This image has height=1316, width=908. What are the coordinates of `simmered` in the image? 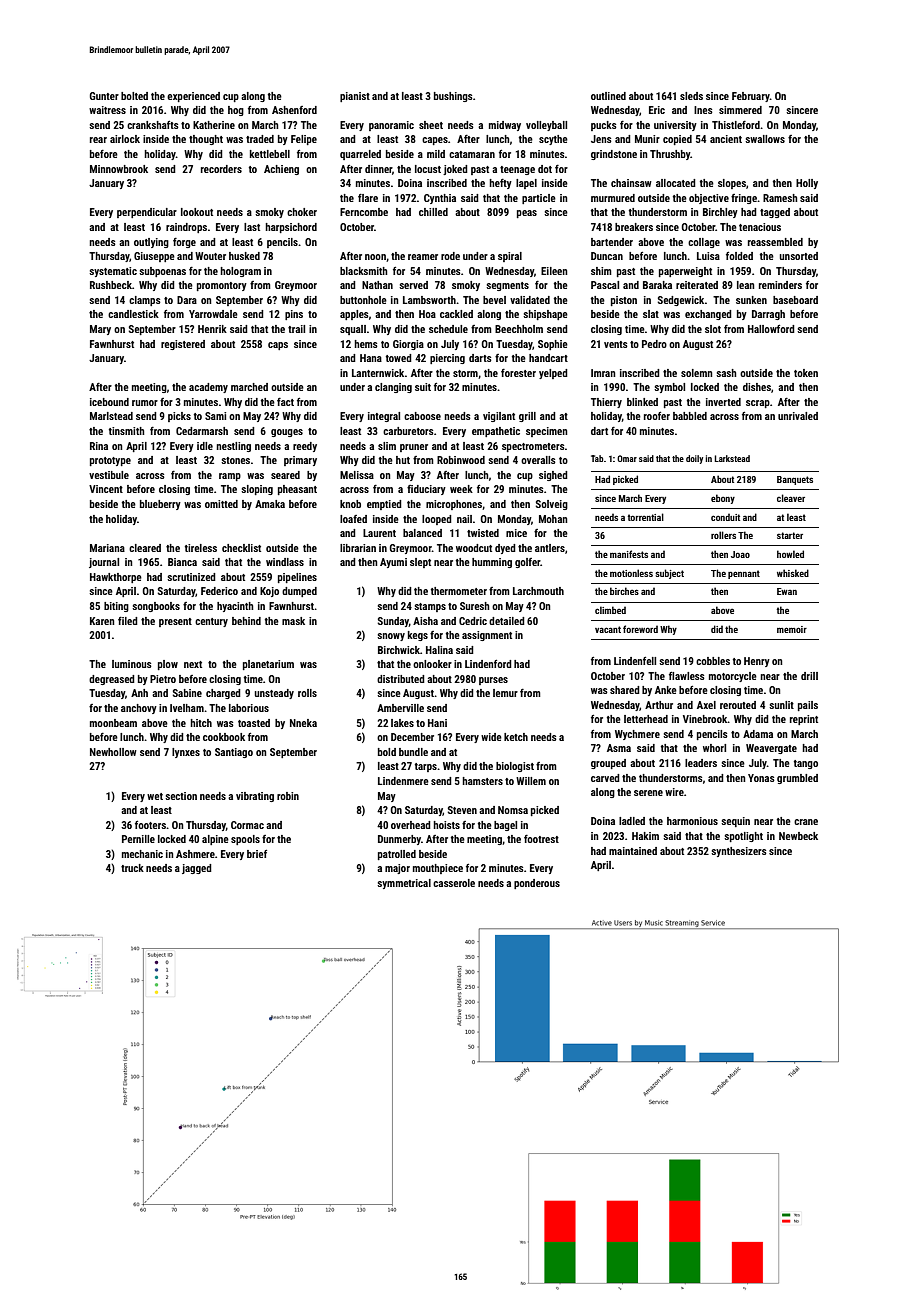 It's located at (740, 110).
